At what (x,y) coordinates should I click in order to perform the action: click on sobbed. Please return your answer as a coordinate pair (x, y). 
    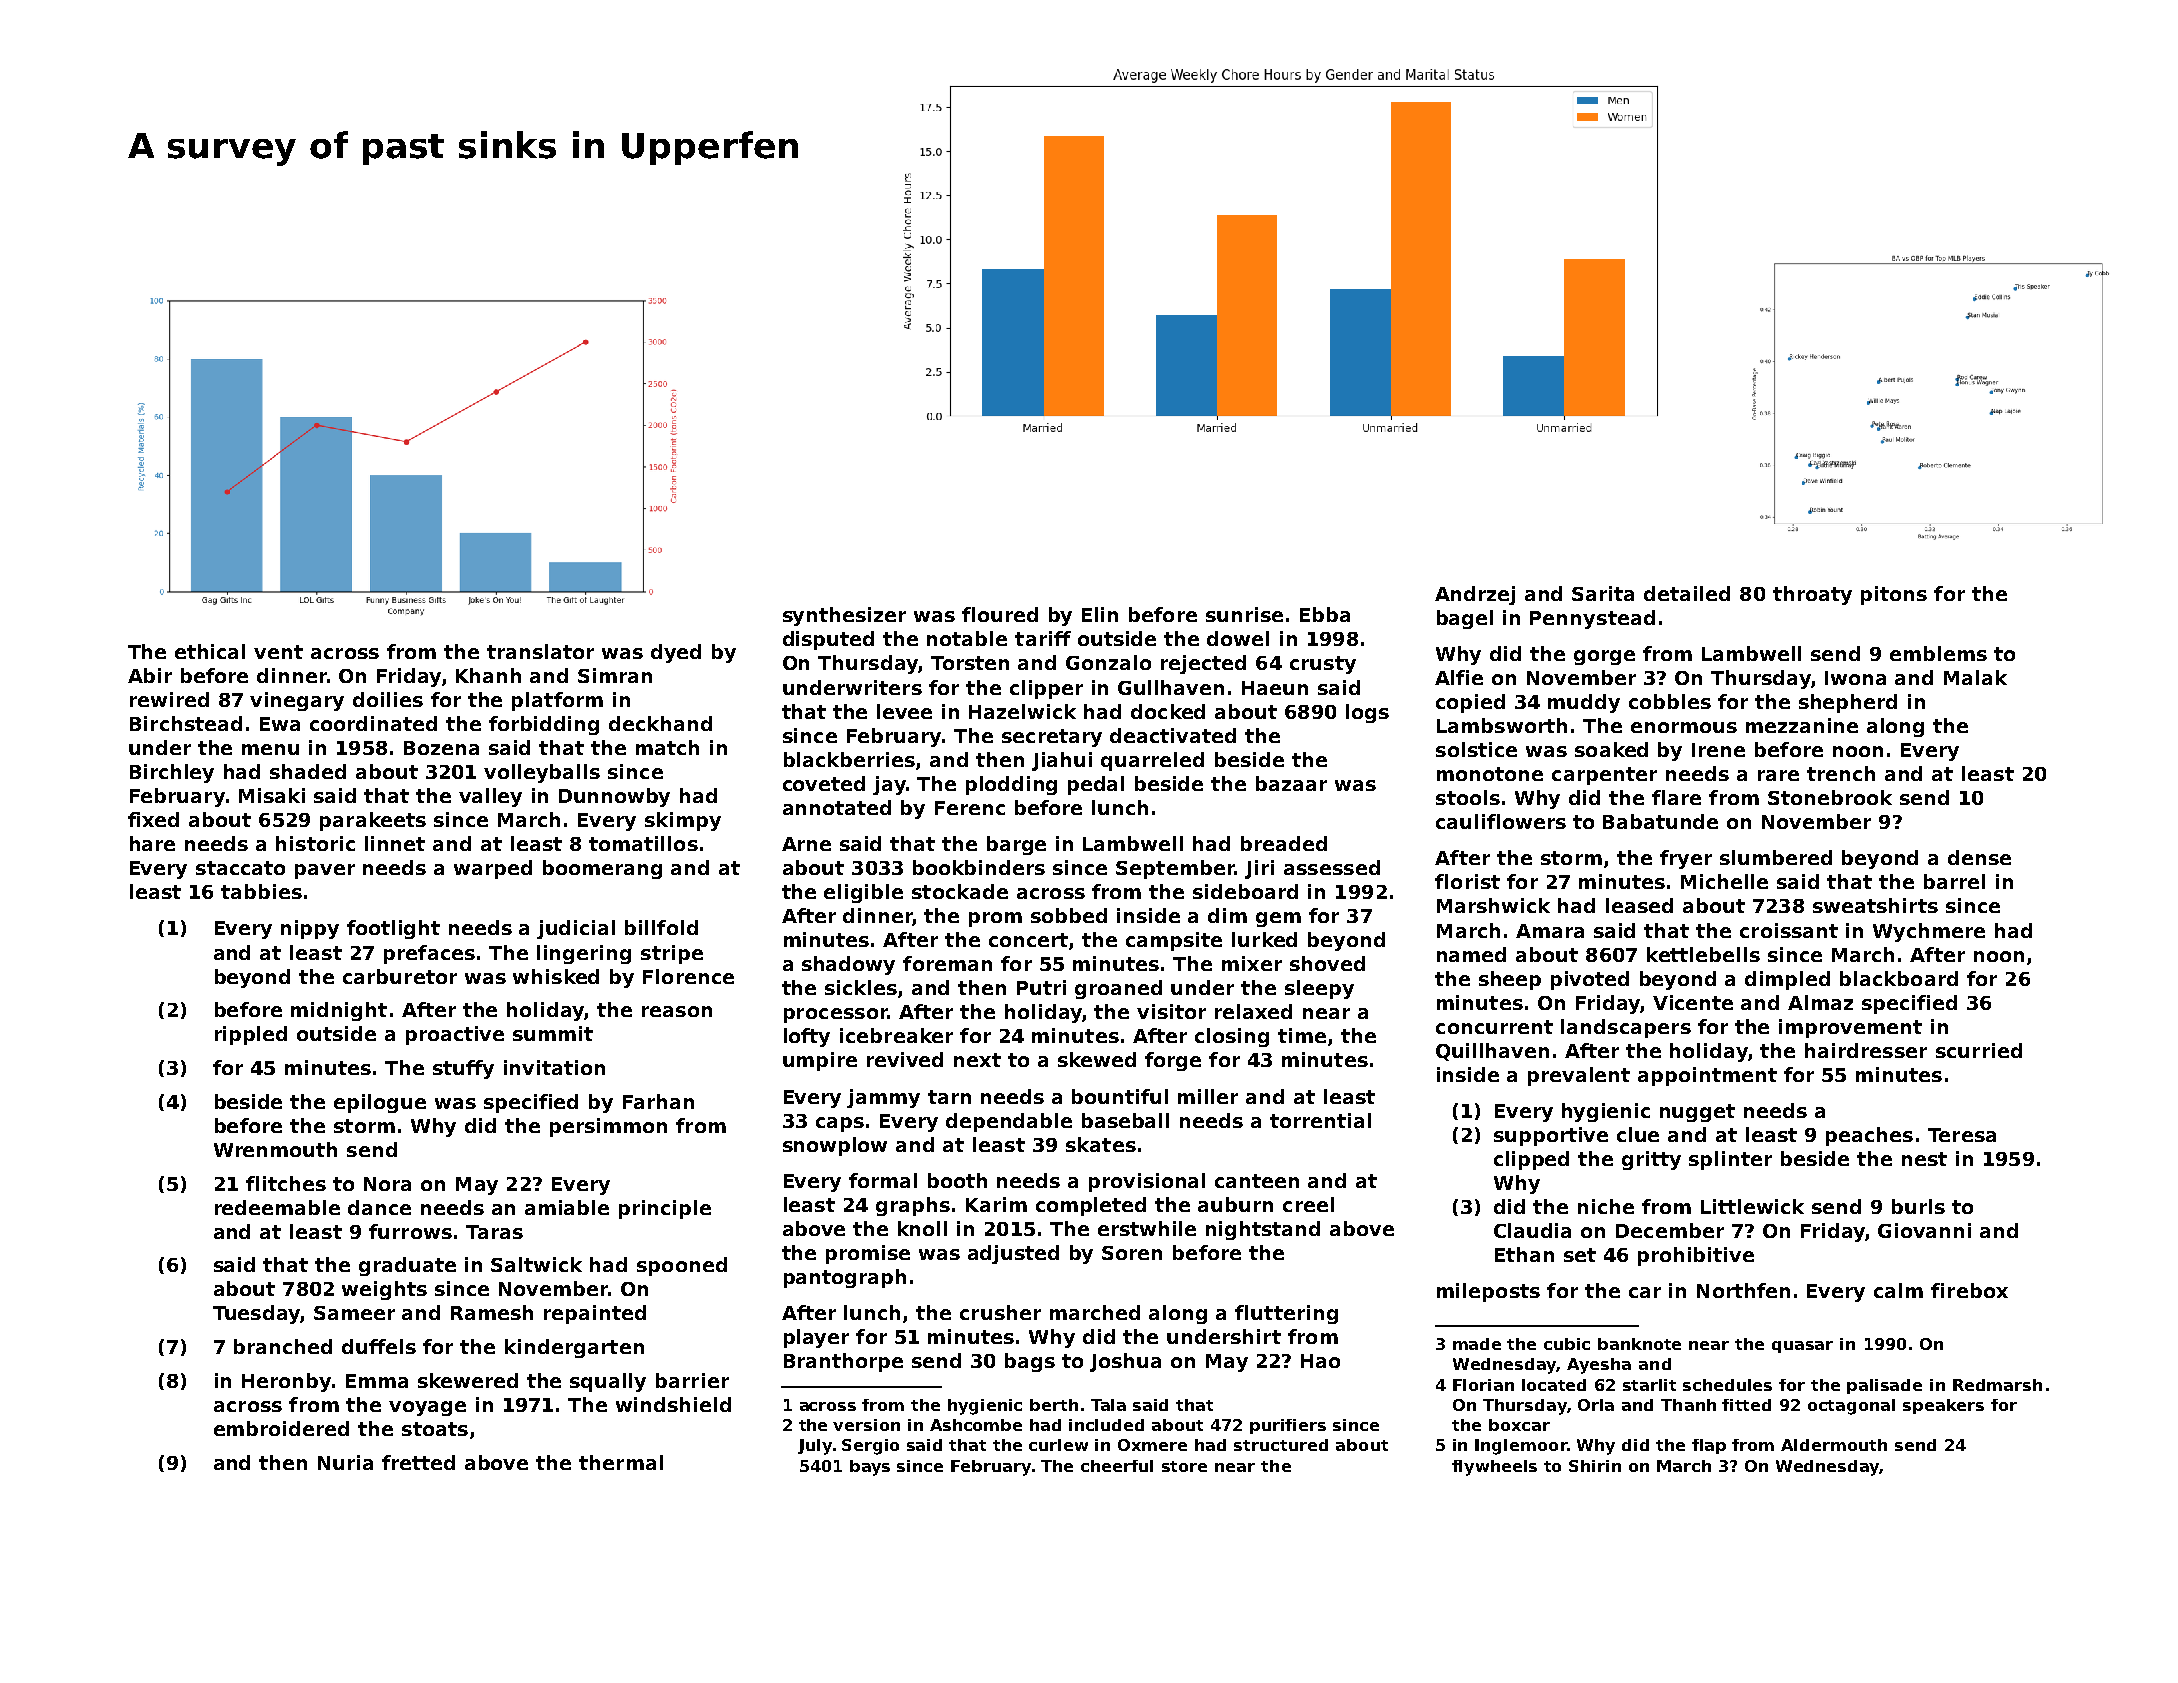
    Looking at the image, I should click on (1069, 915).
